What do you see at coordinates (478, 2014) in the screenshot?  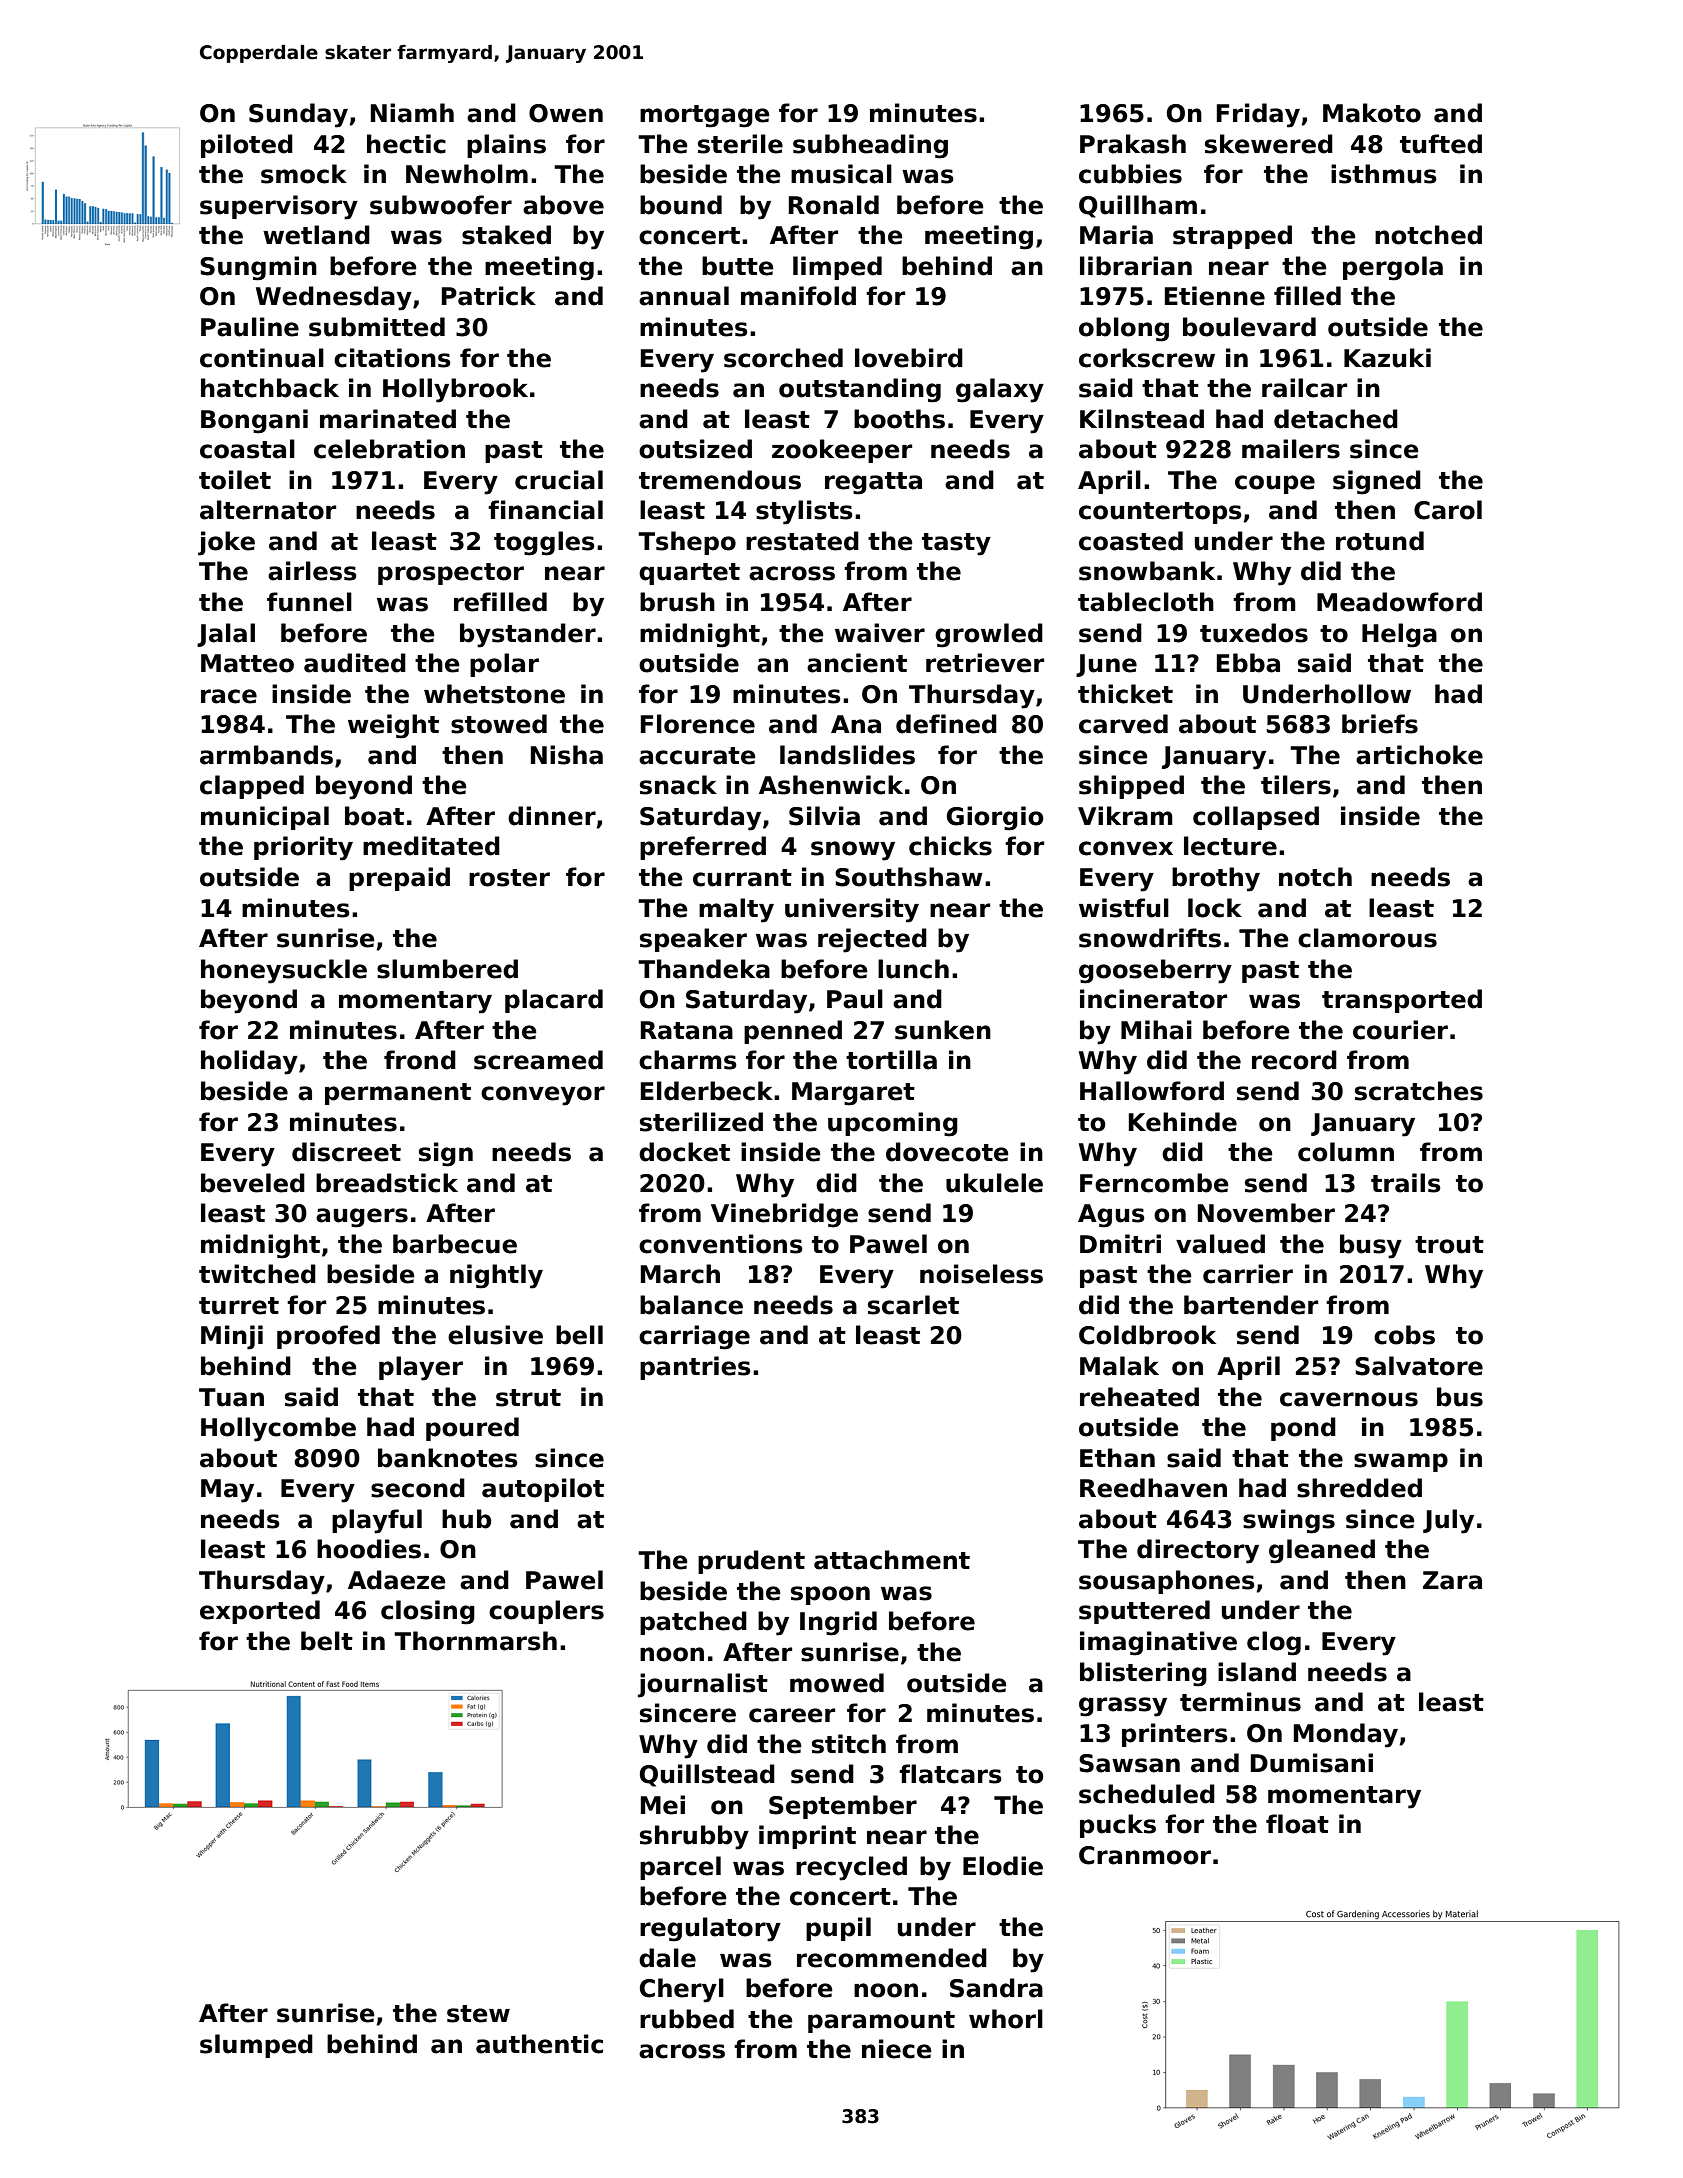 I see `stew` at bounding box center [478, 2014].
